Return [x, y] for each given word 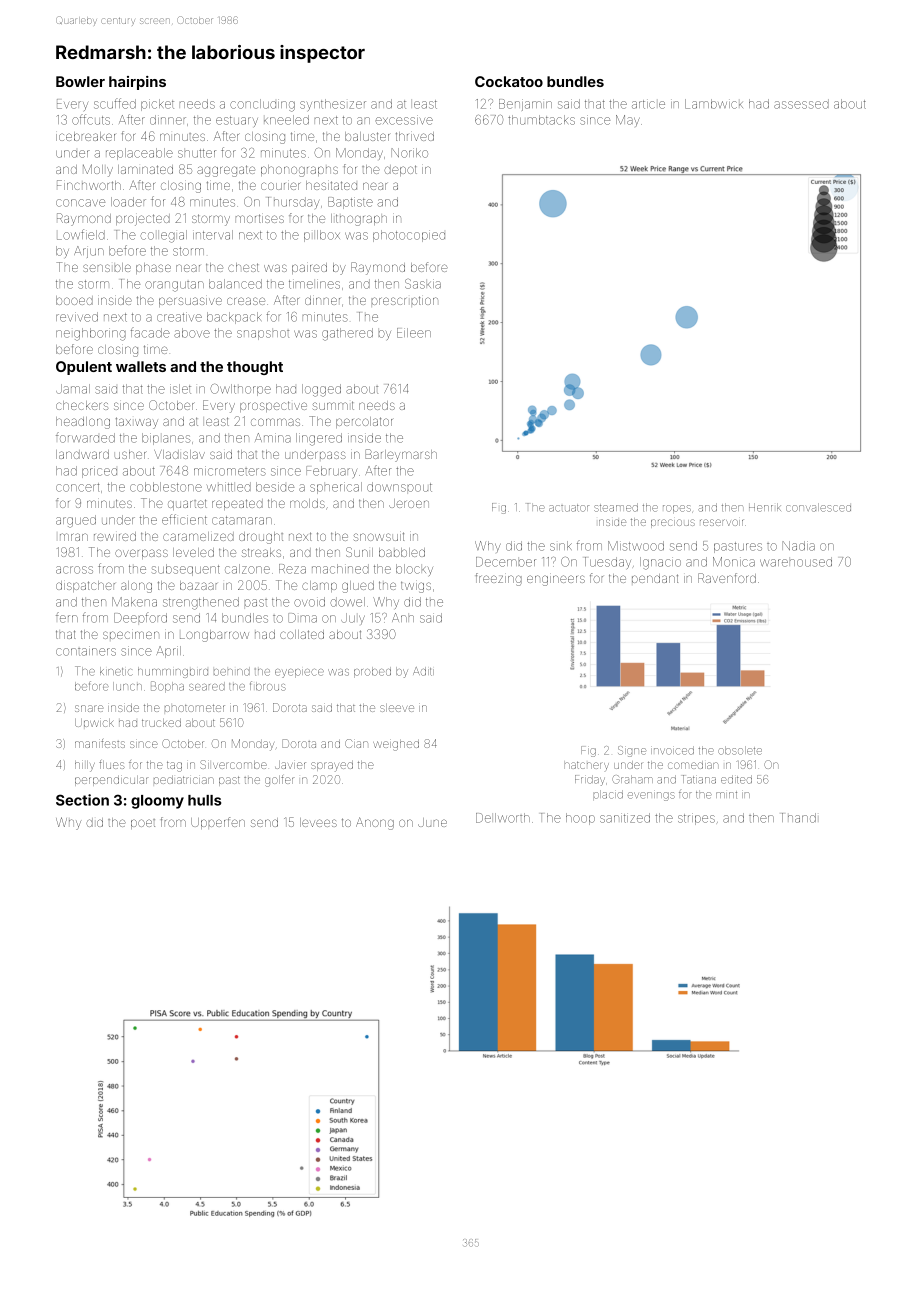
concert [77, 487]
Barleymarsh [401, 455]
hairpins [137, 83]
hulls [204, 800]
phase [153, 268]
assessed [801, 104]
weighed [396, 745]
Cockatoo [509, 81]
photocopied [409, 236]
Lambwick [714, 104]
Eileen [414, 333]
